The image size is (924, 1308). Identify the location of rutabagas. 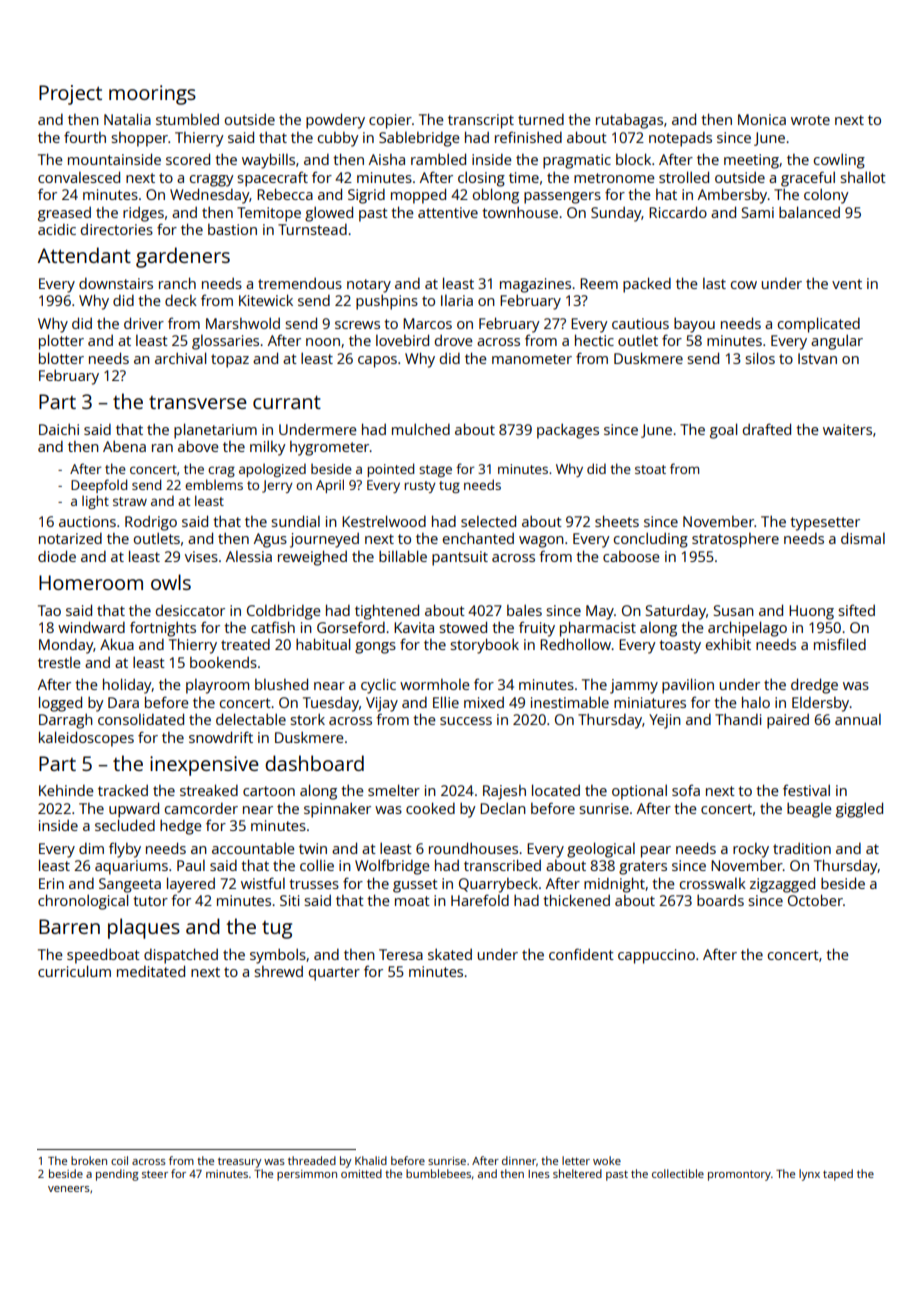
(629, 121).
